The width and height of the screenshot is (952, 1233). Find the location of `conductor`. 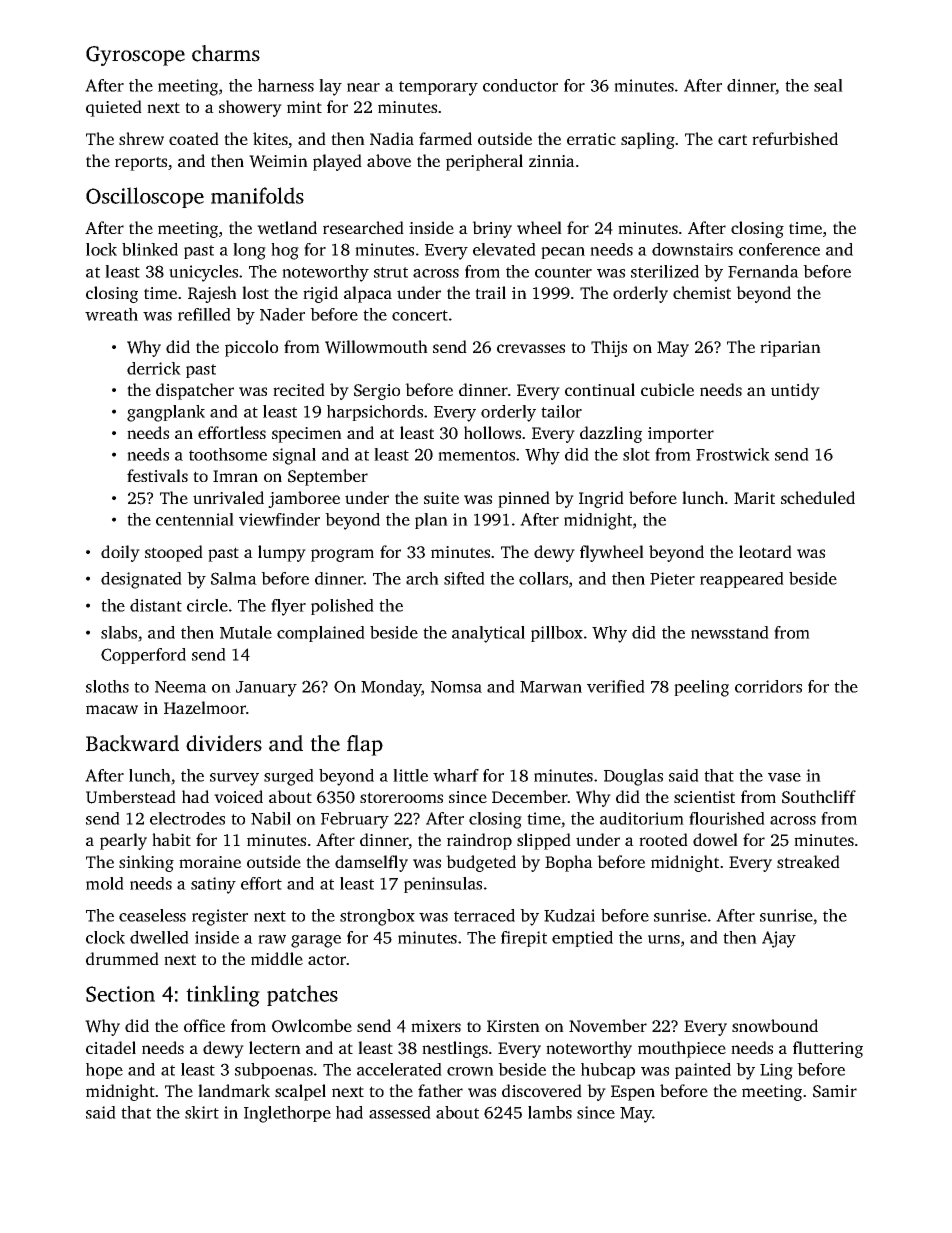

conductor is located at coordinates (520, 85).
